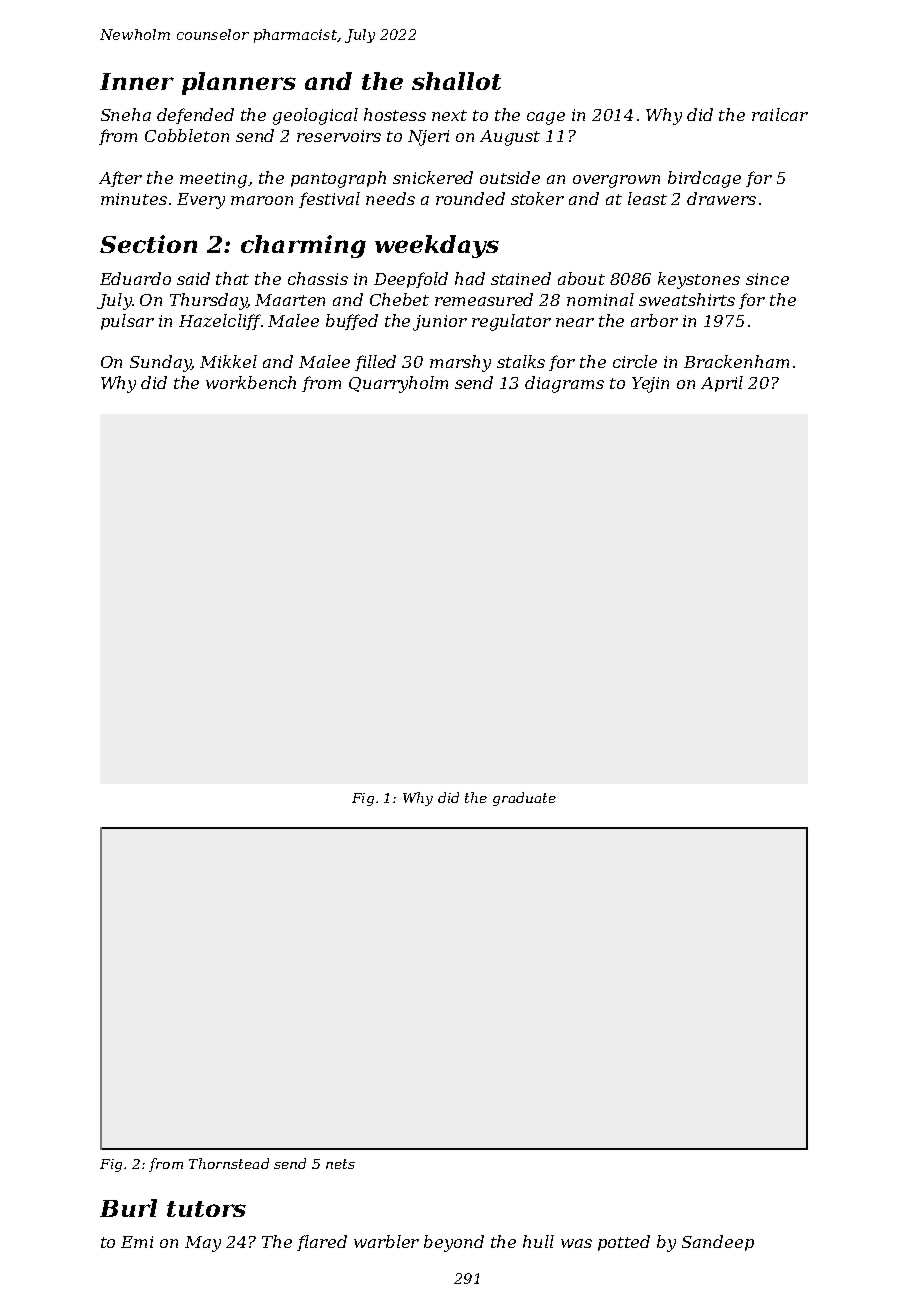 This screenshot has width=908, height=1316. Describe the element at coordinates (201, 201) in the screenshot. I see `Every` at that location.
